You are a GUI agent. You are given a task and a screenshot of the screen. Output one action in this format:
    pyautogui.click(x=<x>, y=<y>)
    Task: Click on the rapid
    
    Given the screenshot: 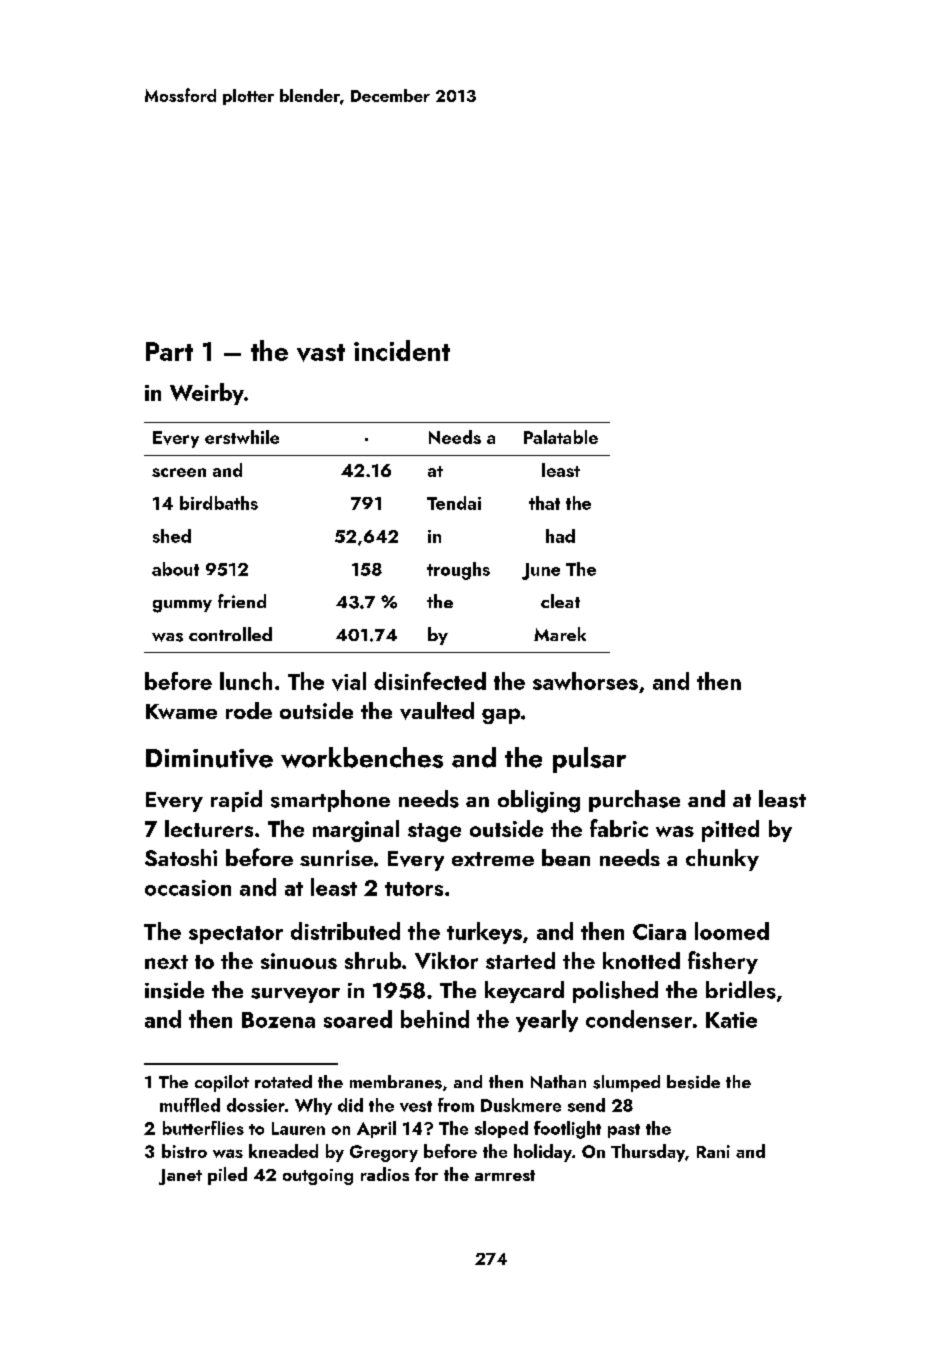 What is the action you would take?
    pyautogui.click(x=236, y=801)
